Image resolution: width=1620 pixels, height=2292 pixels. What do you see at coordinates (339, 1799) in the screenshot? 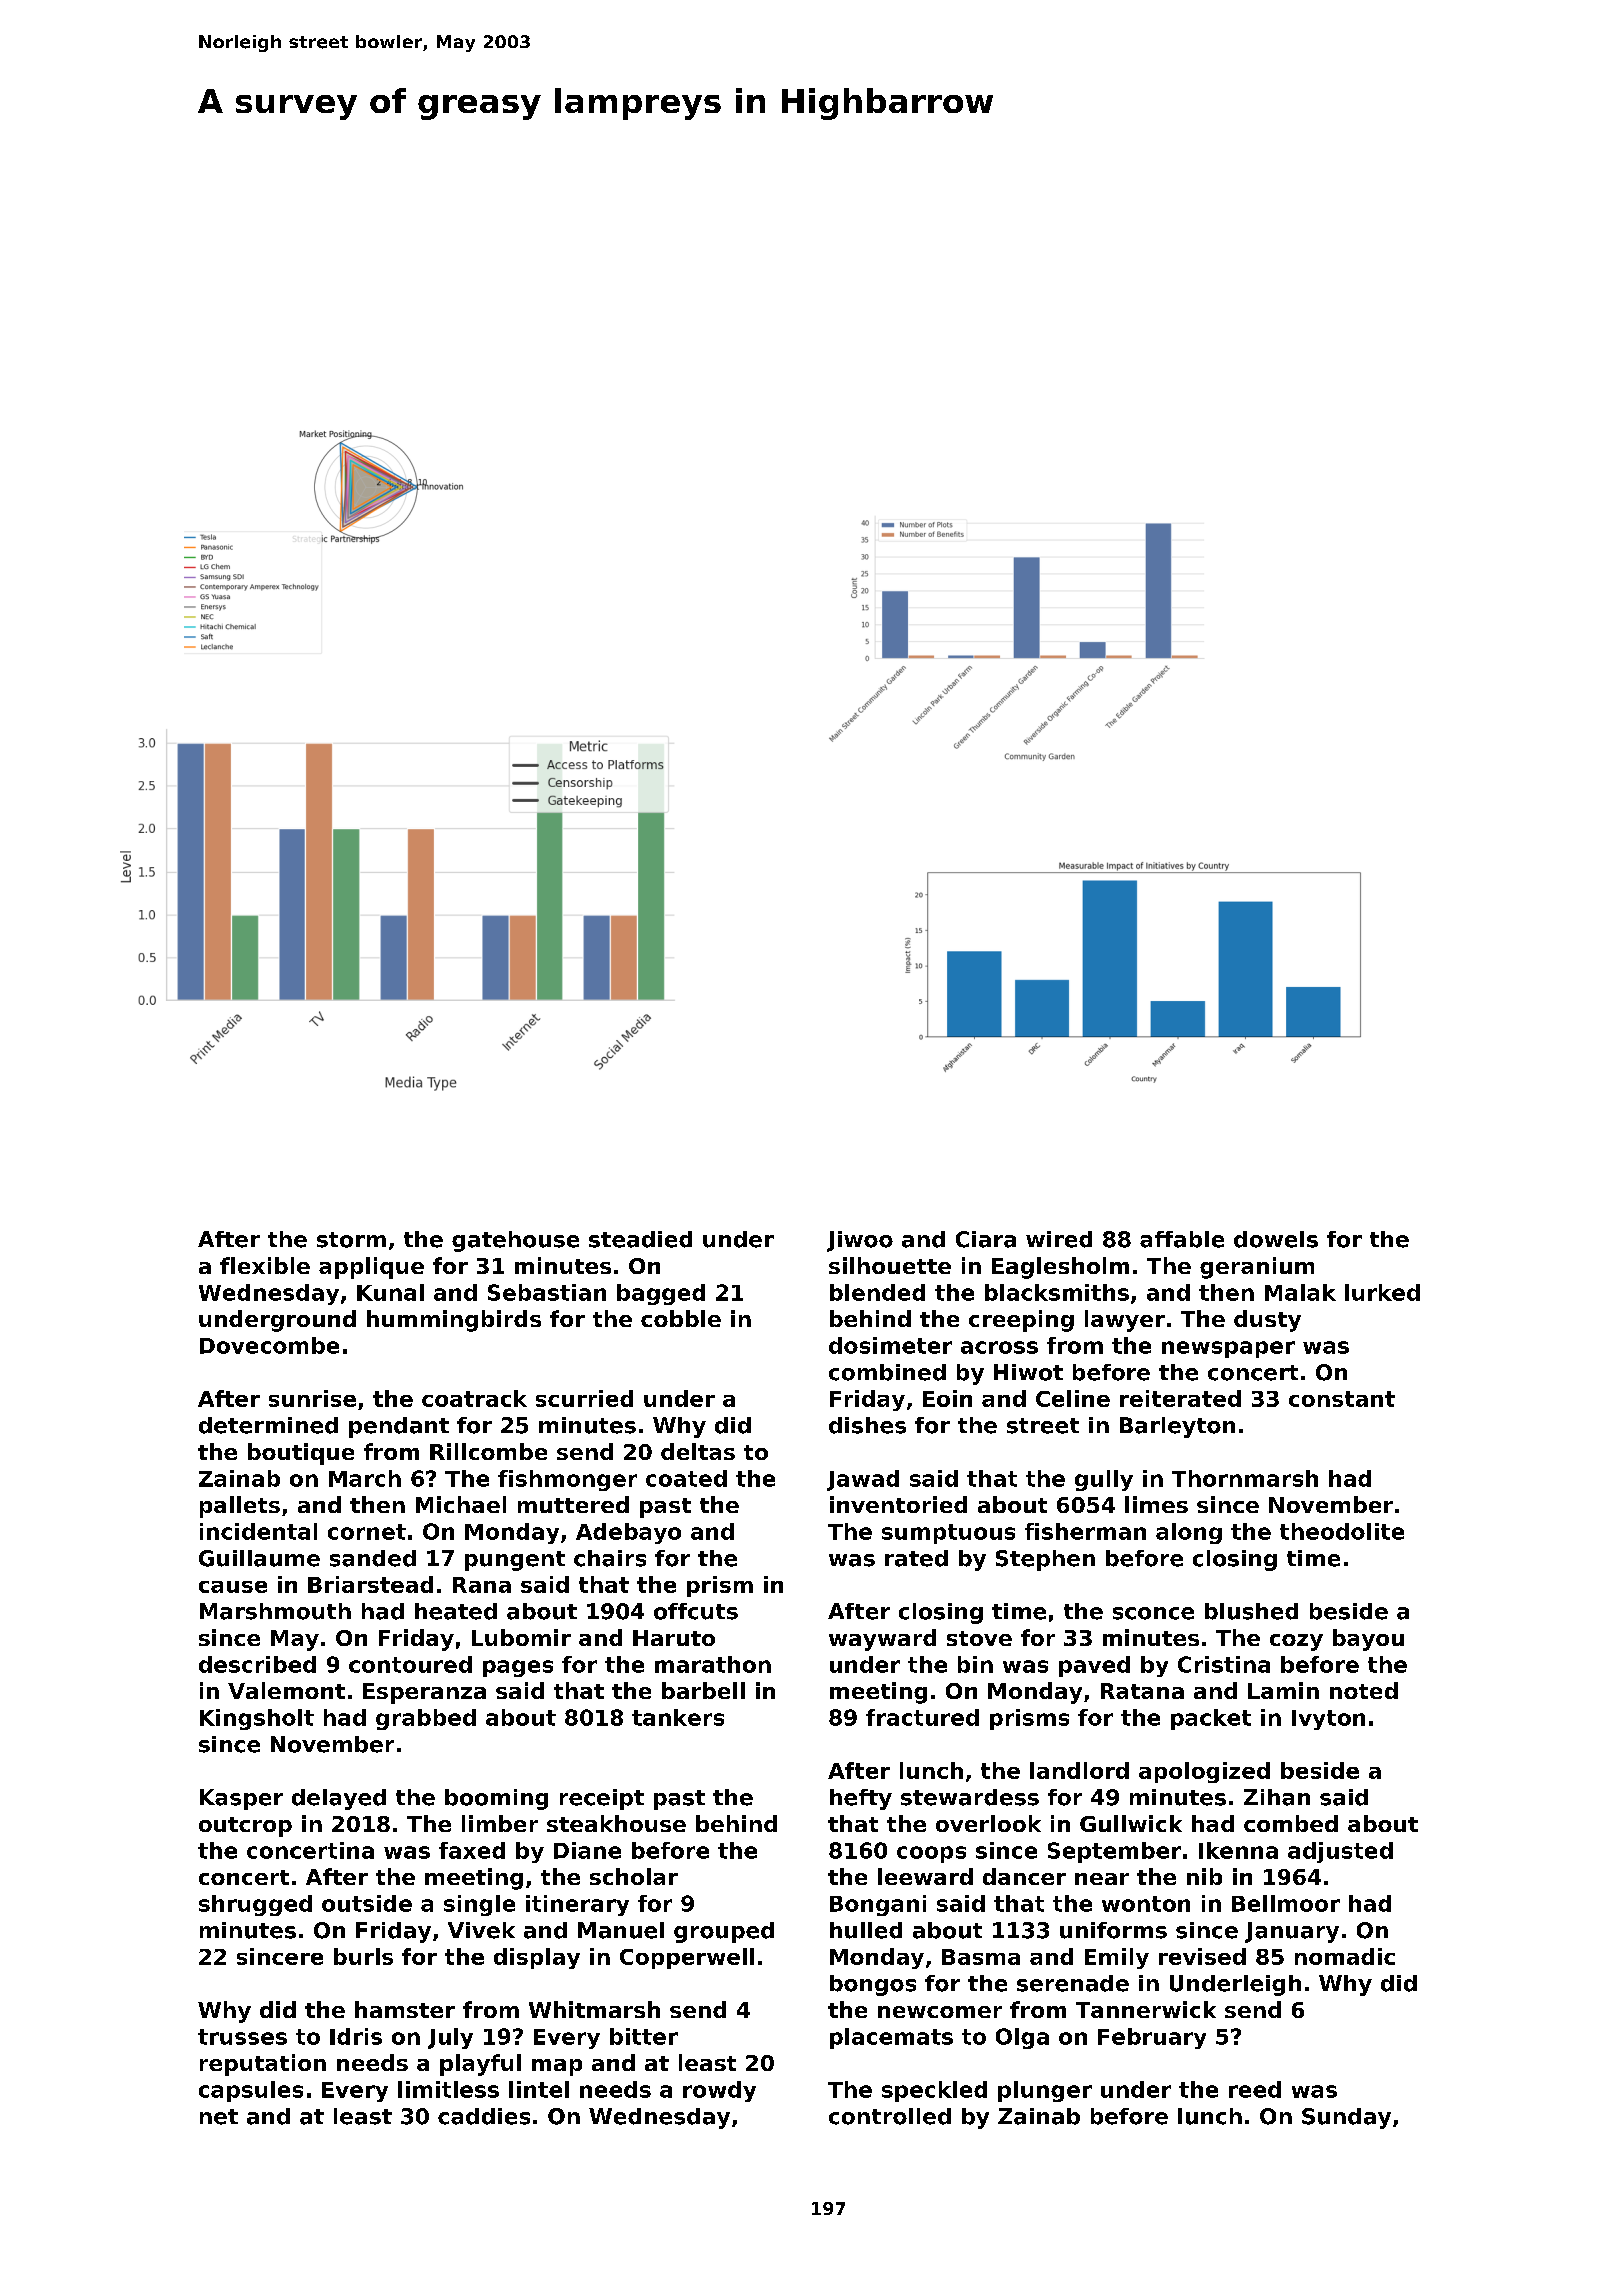
I see `delayed` at bounding box center [339, 1799].
